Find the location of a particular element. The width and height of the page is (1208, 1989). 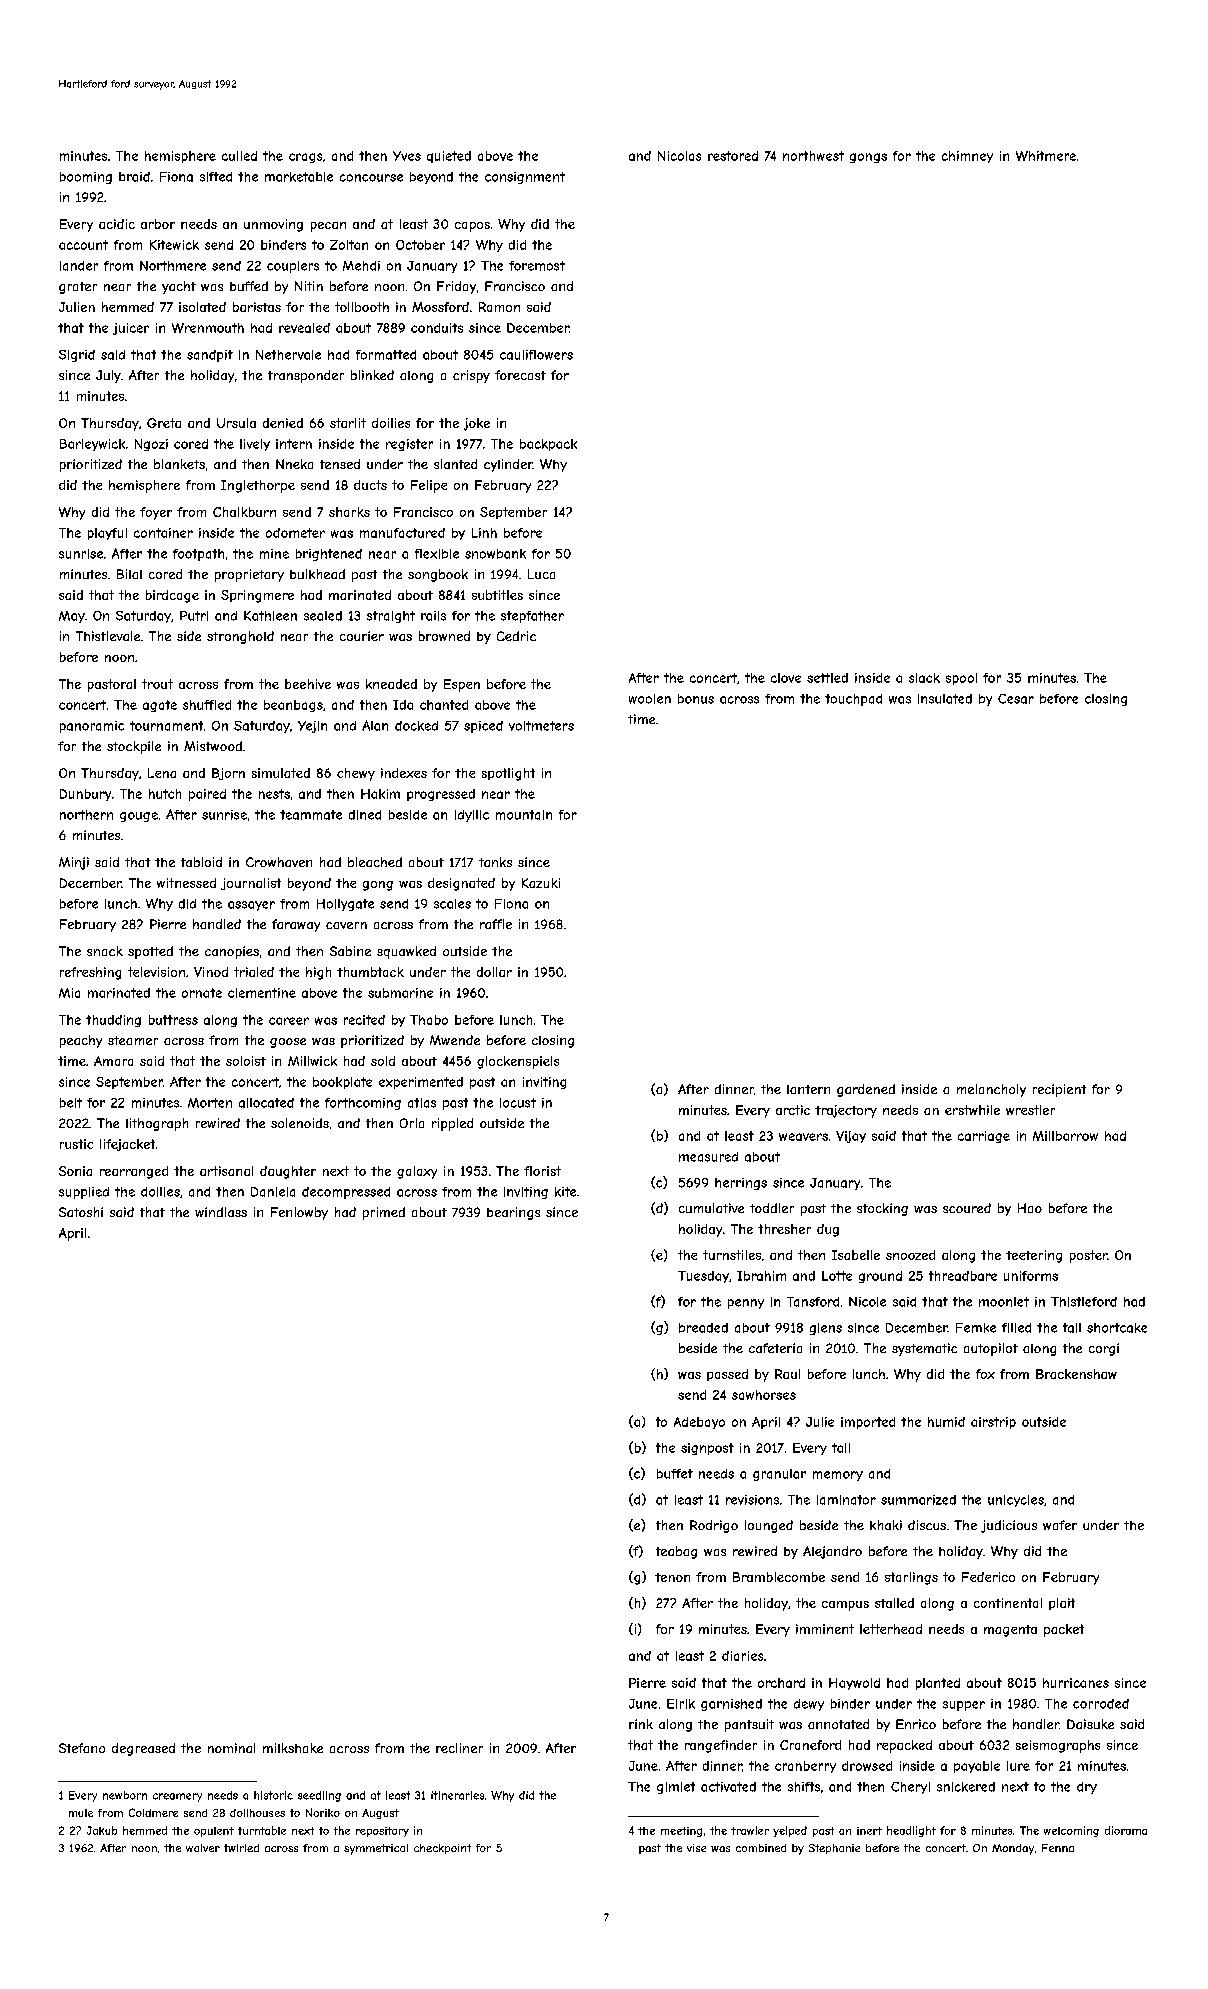

chimney is located at coordinates (967, 157).
